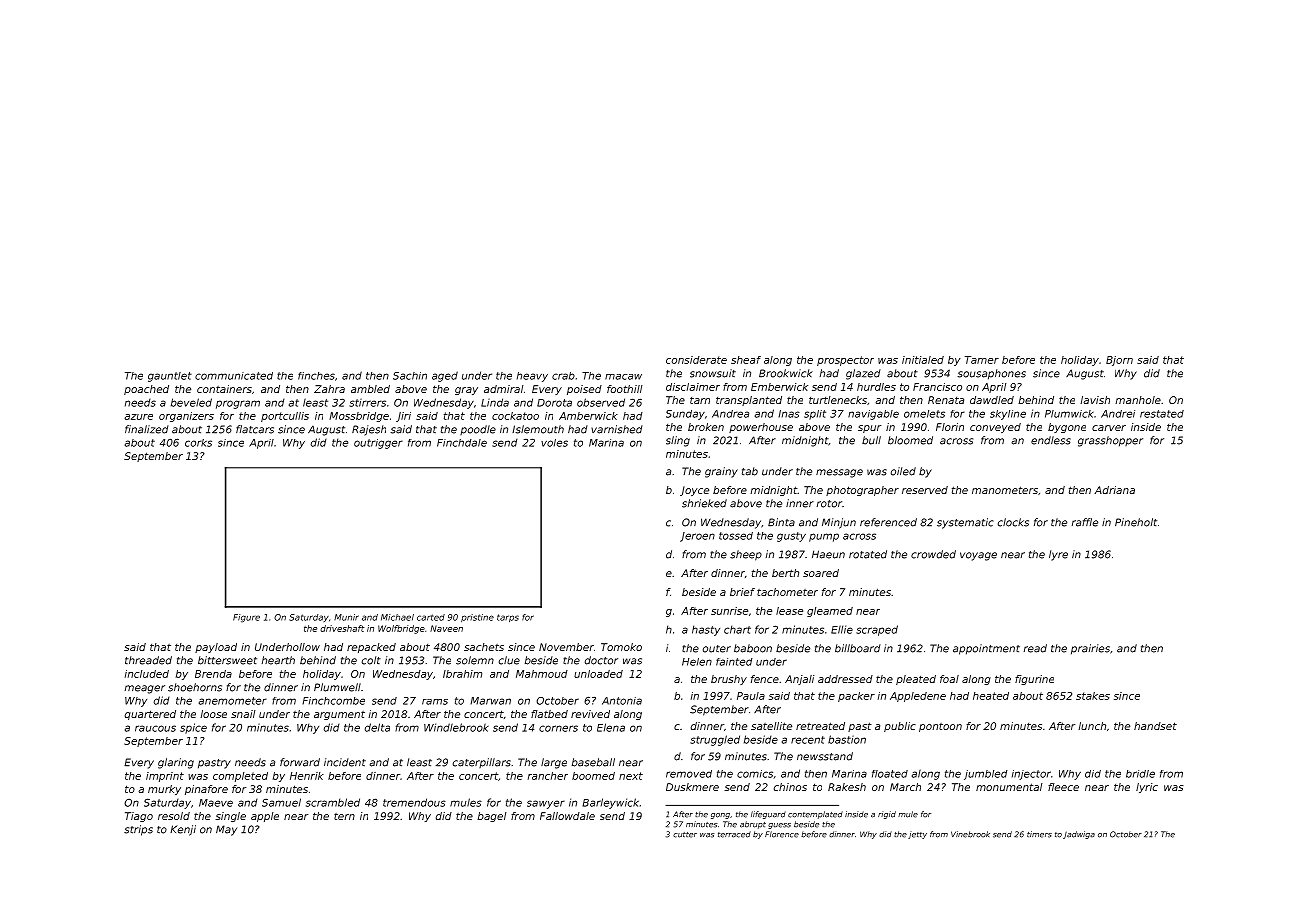 The image size is (1308, 924). What do you see at coordinates (704, 503) in the image?
I see `shrieked` at bounding box center [704, 503].
